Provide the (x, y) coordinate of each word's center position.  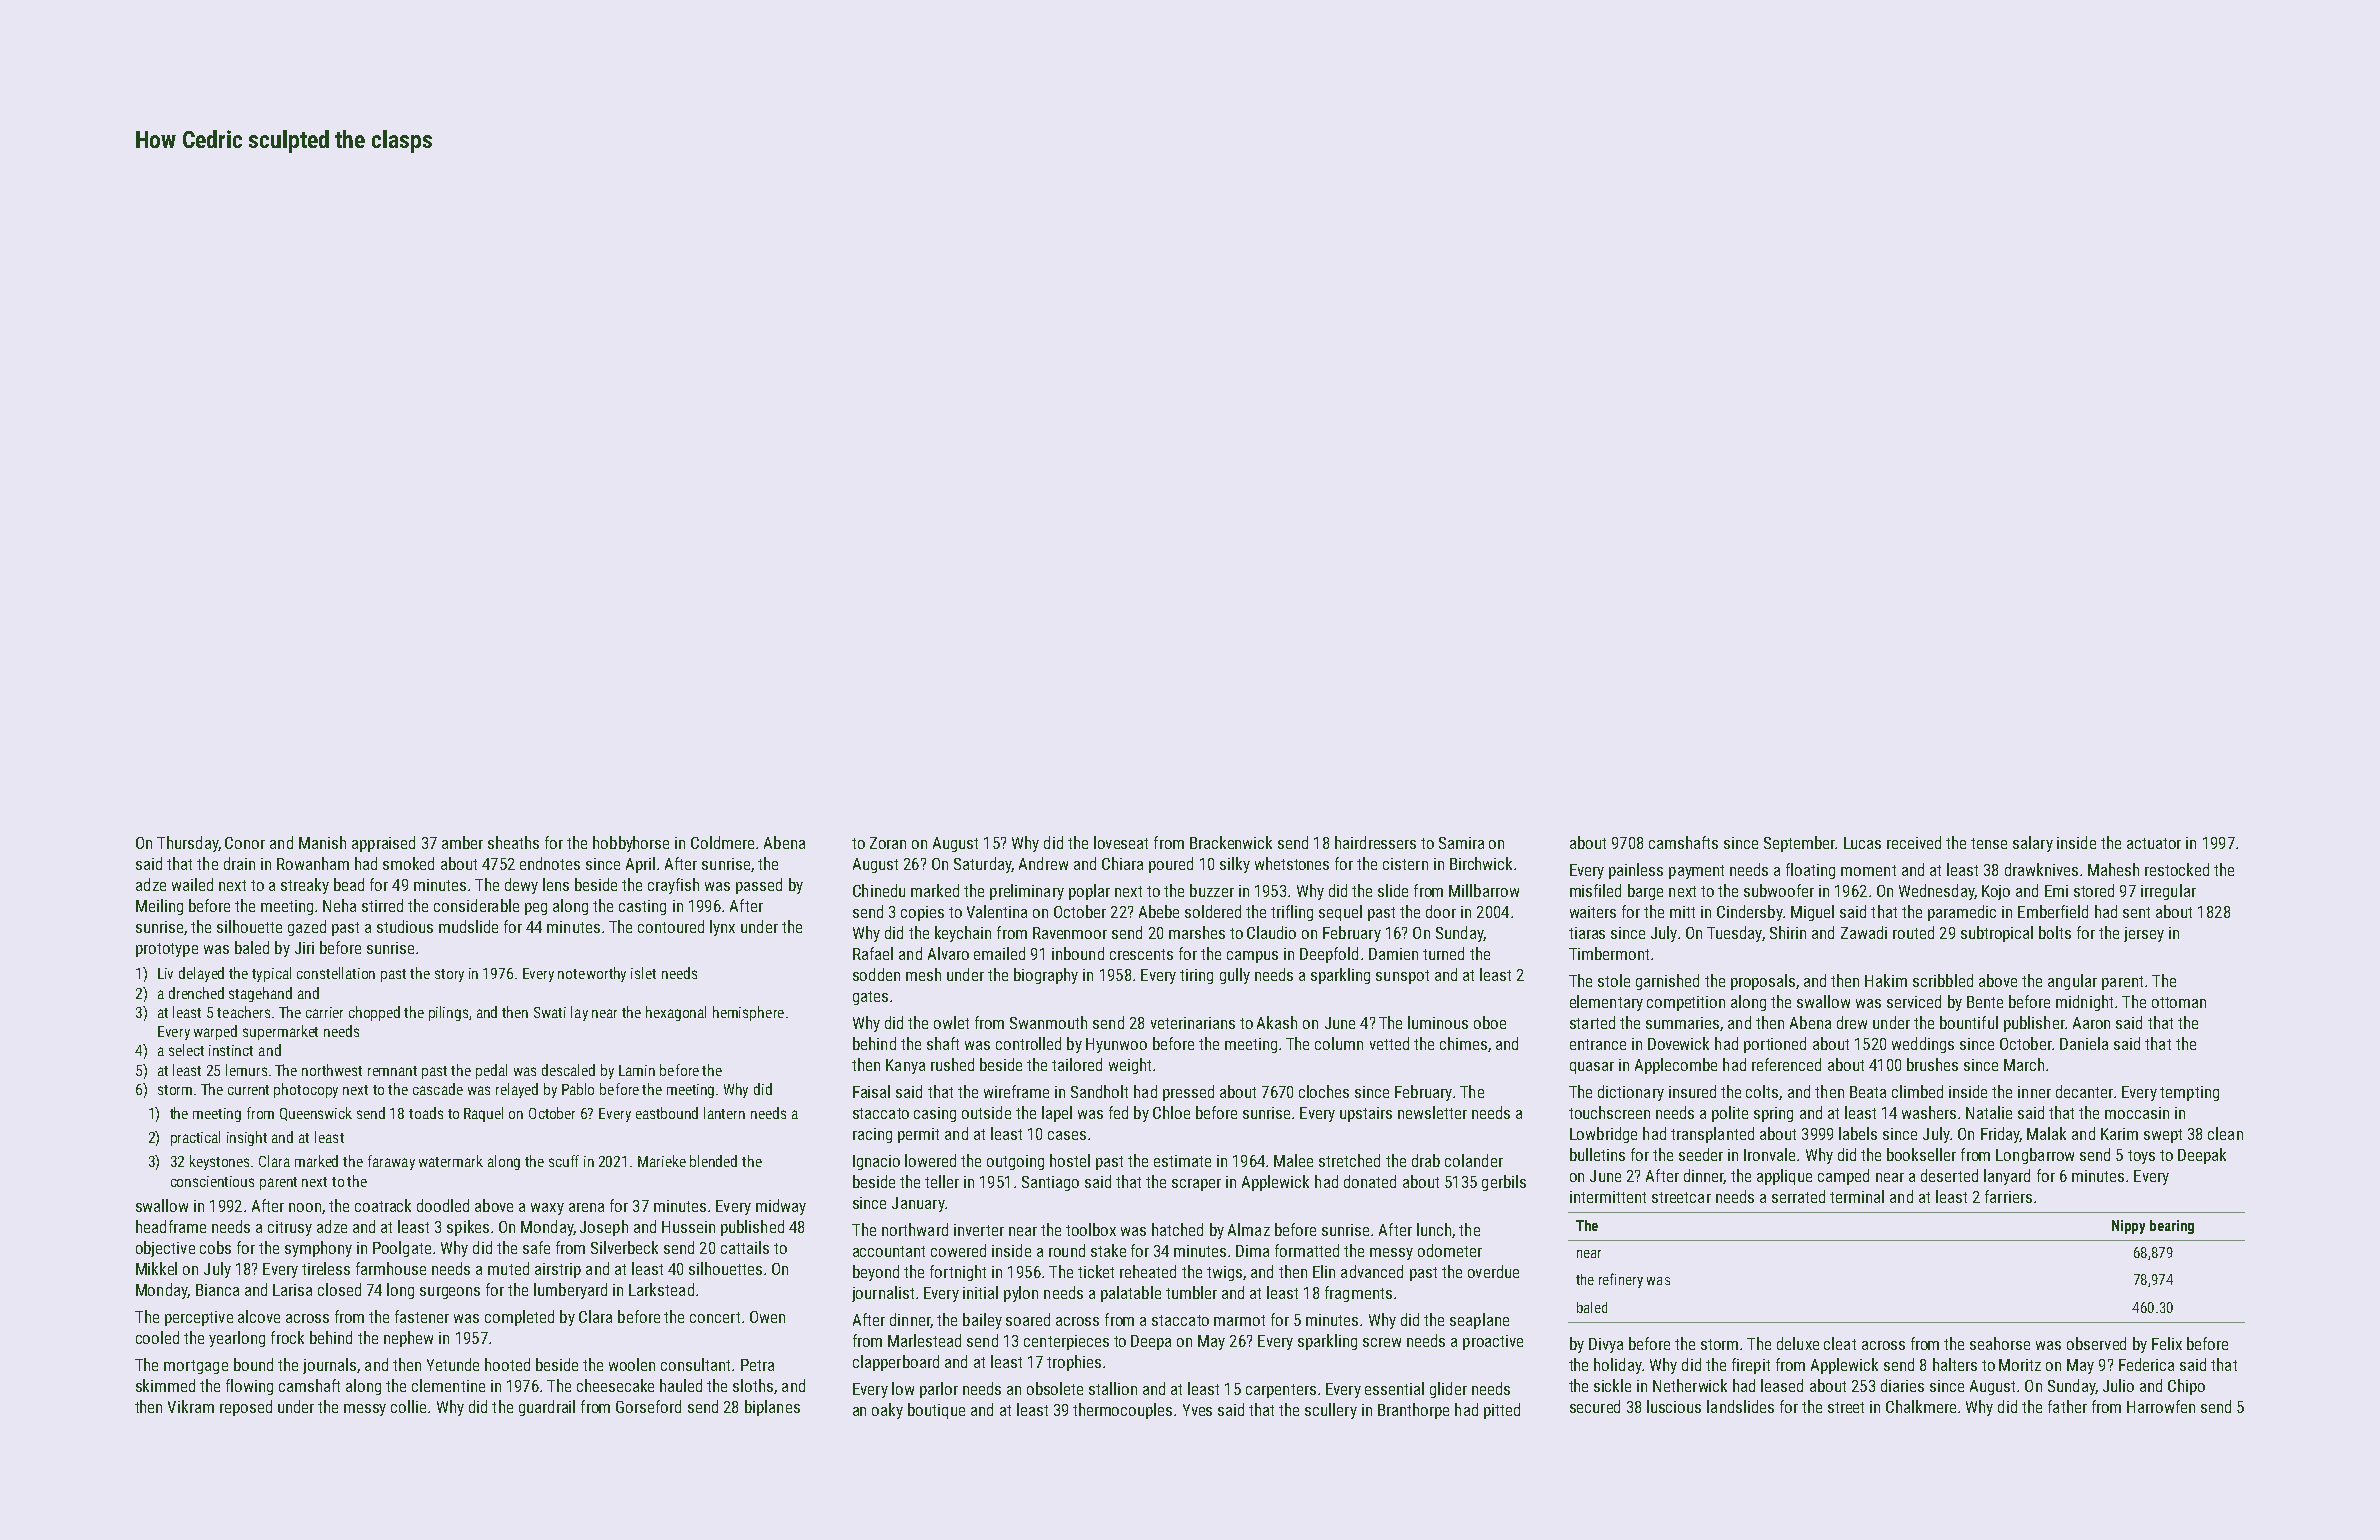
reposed (246, 1408)
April (640, 865)
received (1914, 842)
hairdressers (1375, 842)
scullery (1331, 1411)
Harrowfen (2161, 1406)
